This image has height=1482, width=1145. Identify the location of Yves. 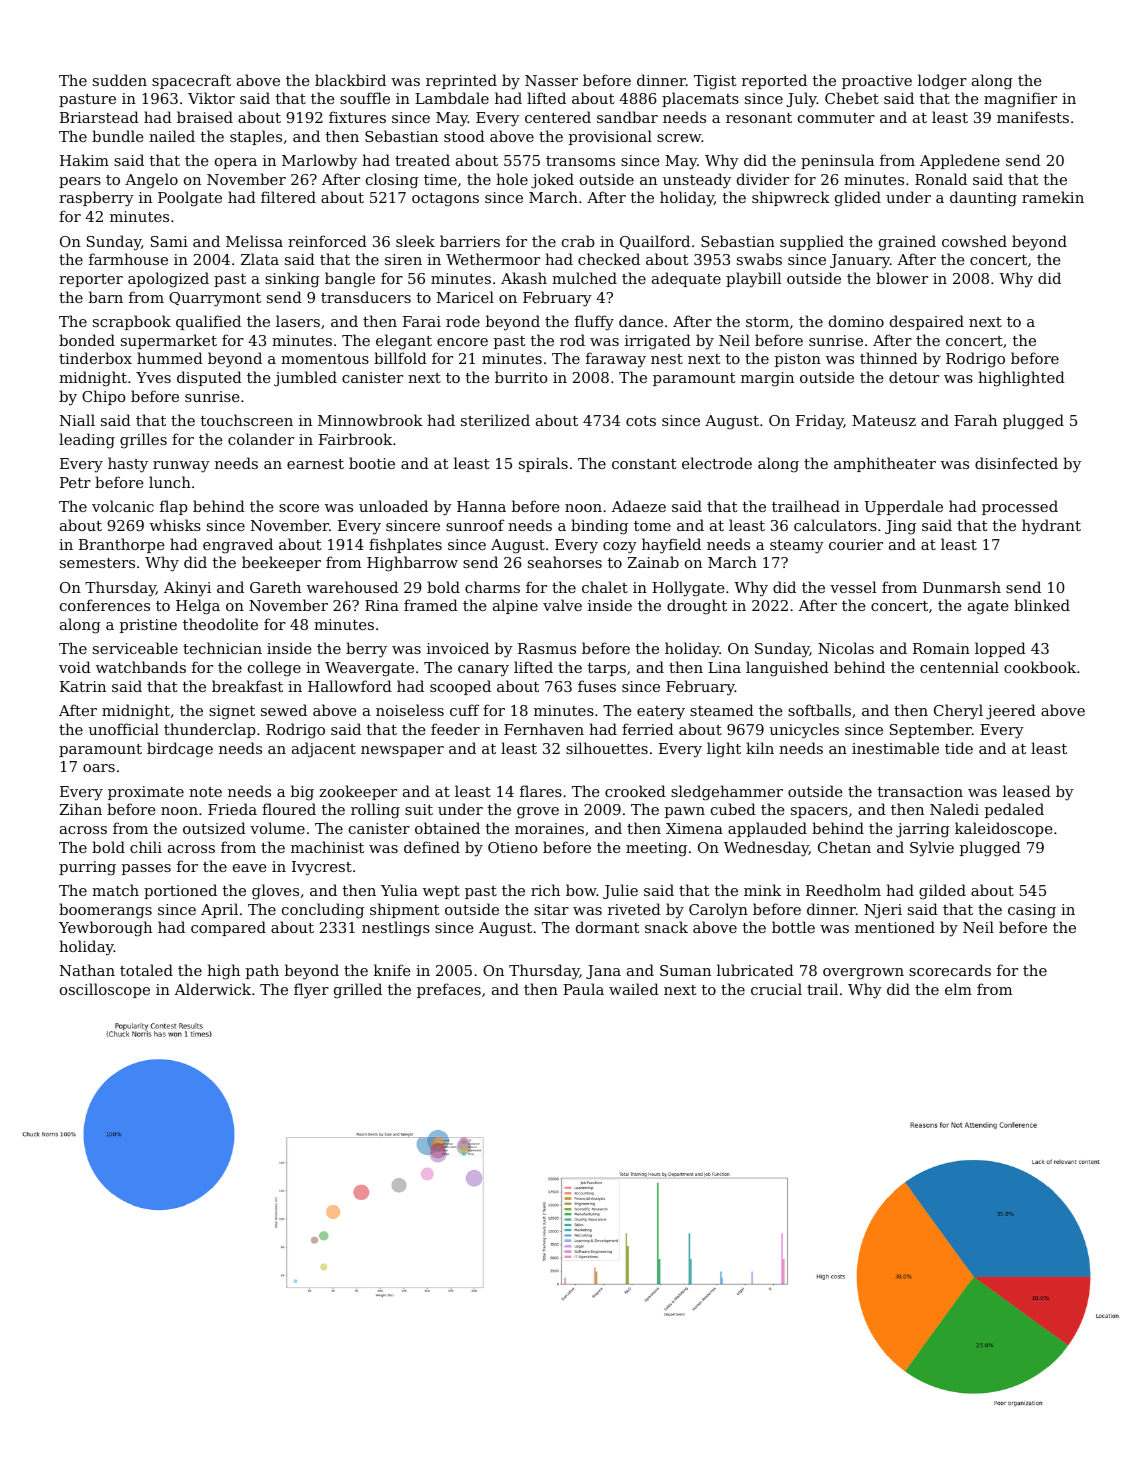
(153, 377).
